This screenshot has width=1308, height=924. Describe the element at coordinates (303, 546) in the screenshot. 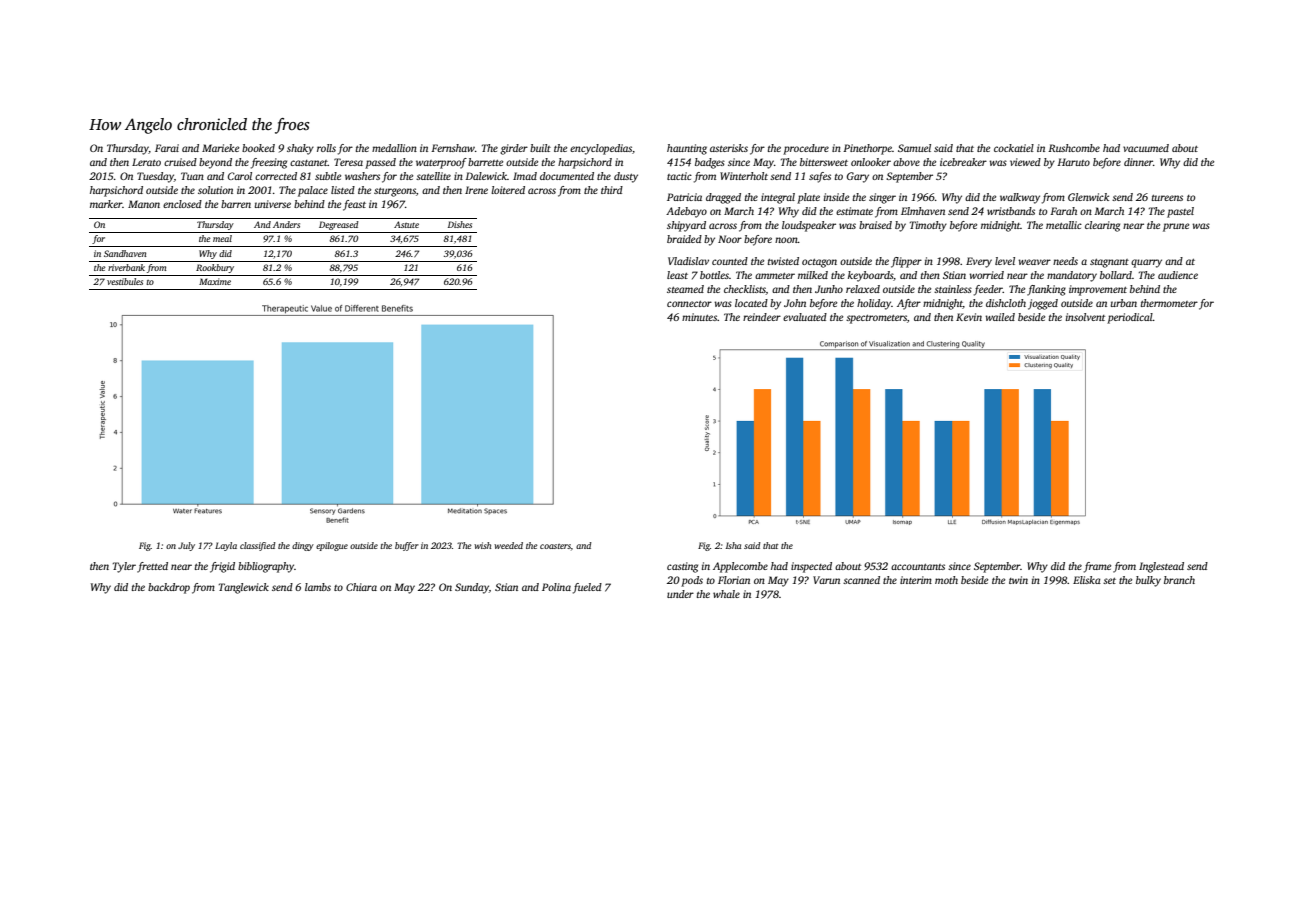

I see `dingy` at that location.
